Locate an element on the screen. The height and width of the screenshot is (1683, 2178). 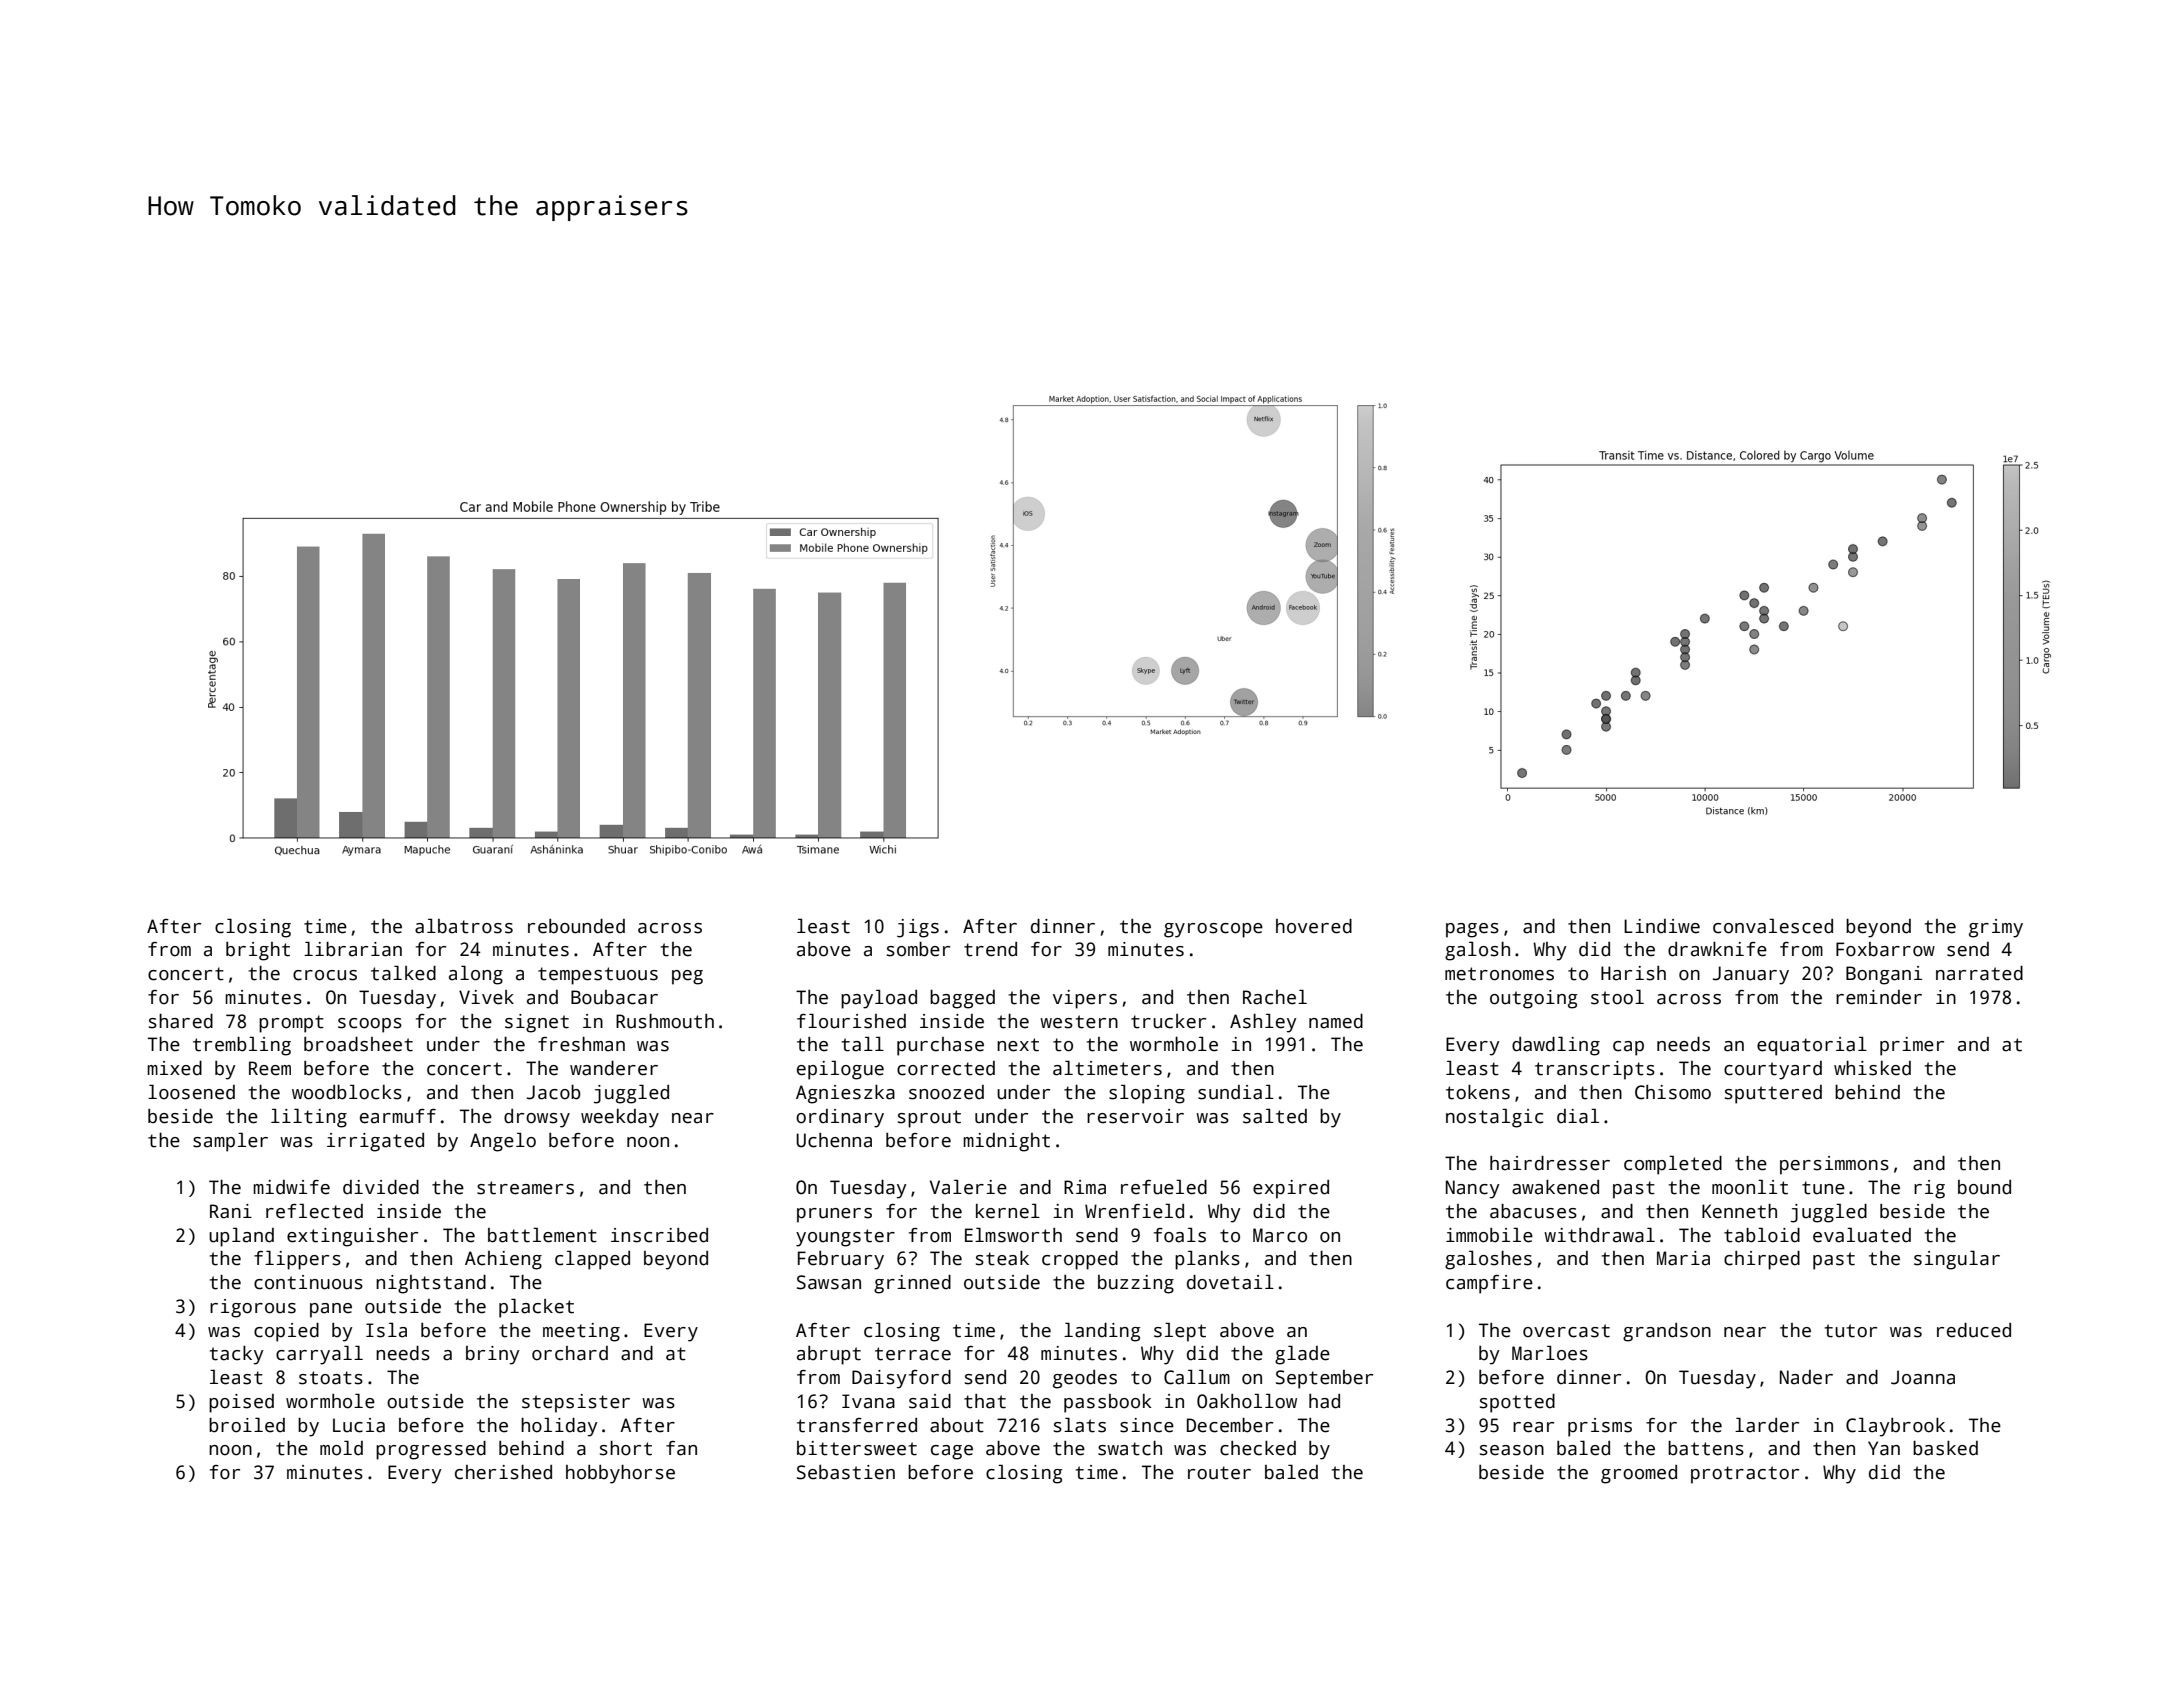
bright is located at coordinates (258, 951).
